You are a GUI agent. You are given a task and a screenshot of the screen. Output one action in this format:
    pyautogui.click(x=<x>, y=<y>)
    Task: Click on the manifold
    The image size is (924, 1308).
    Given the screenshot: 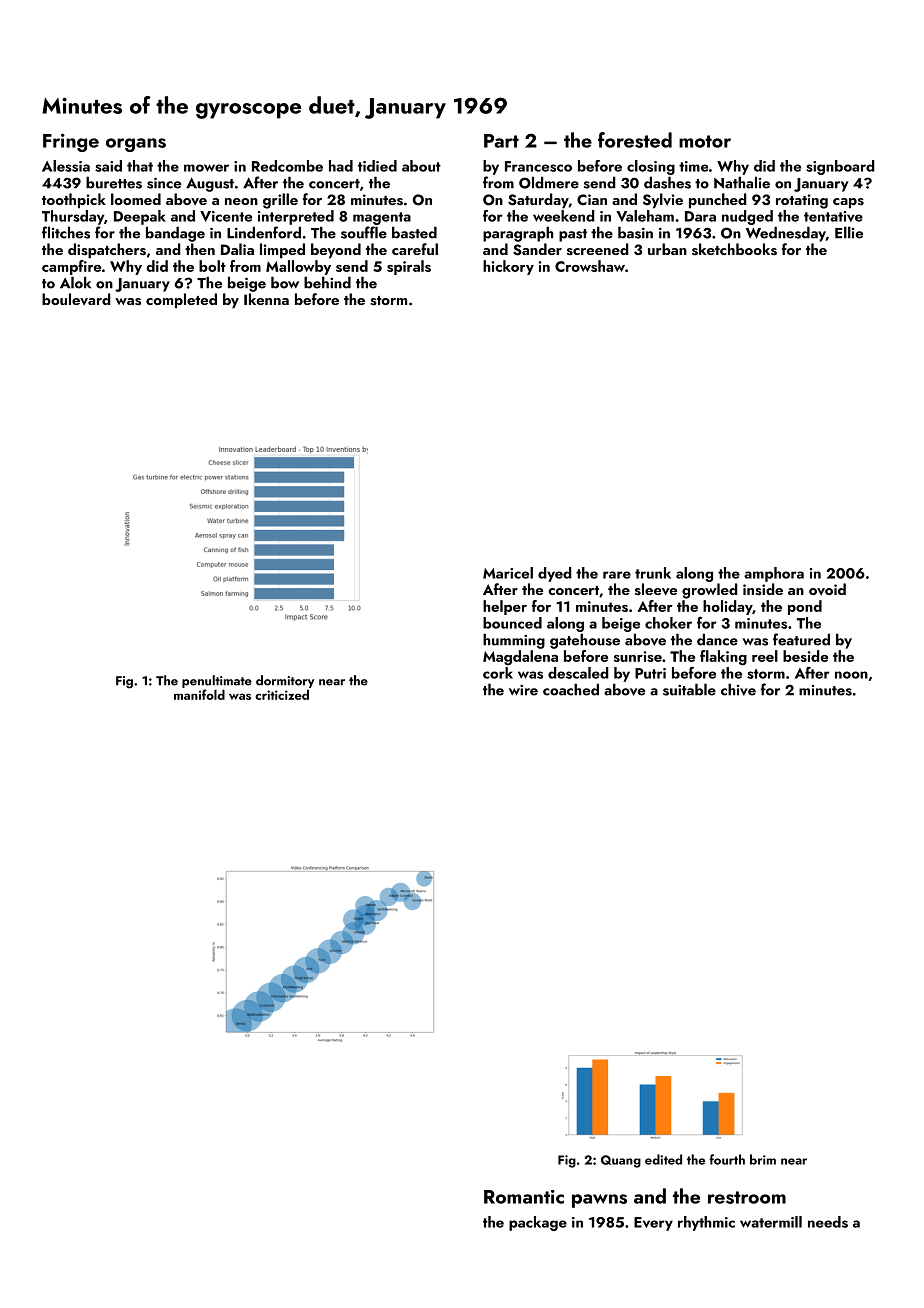 What is the action you would take?
    pyautogui.click(x=199, y=694)
